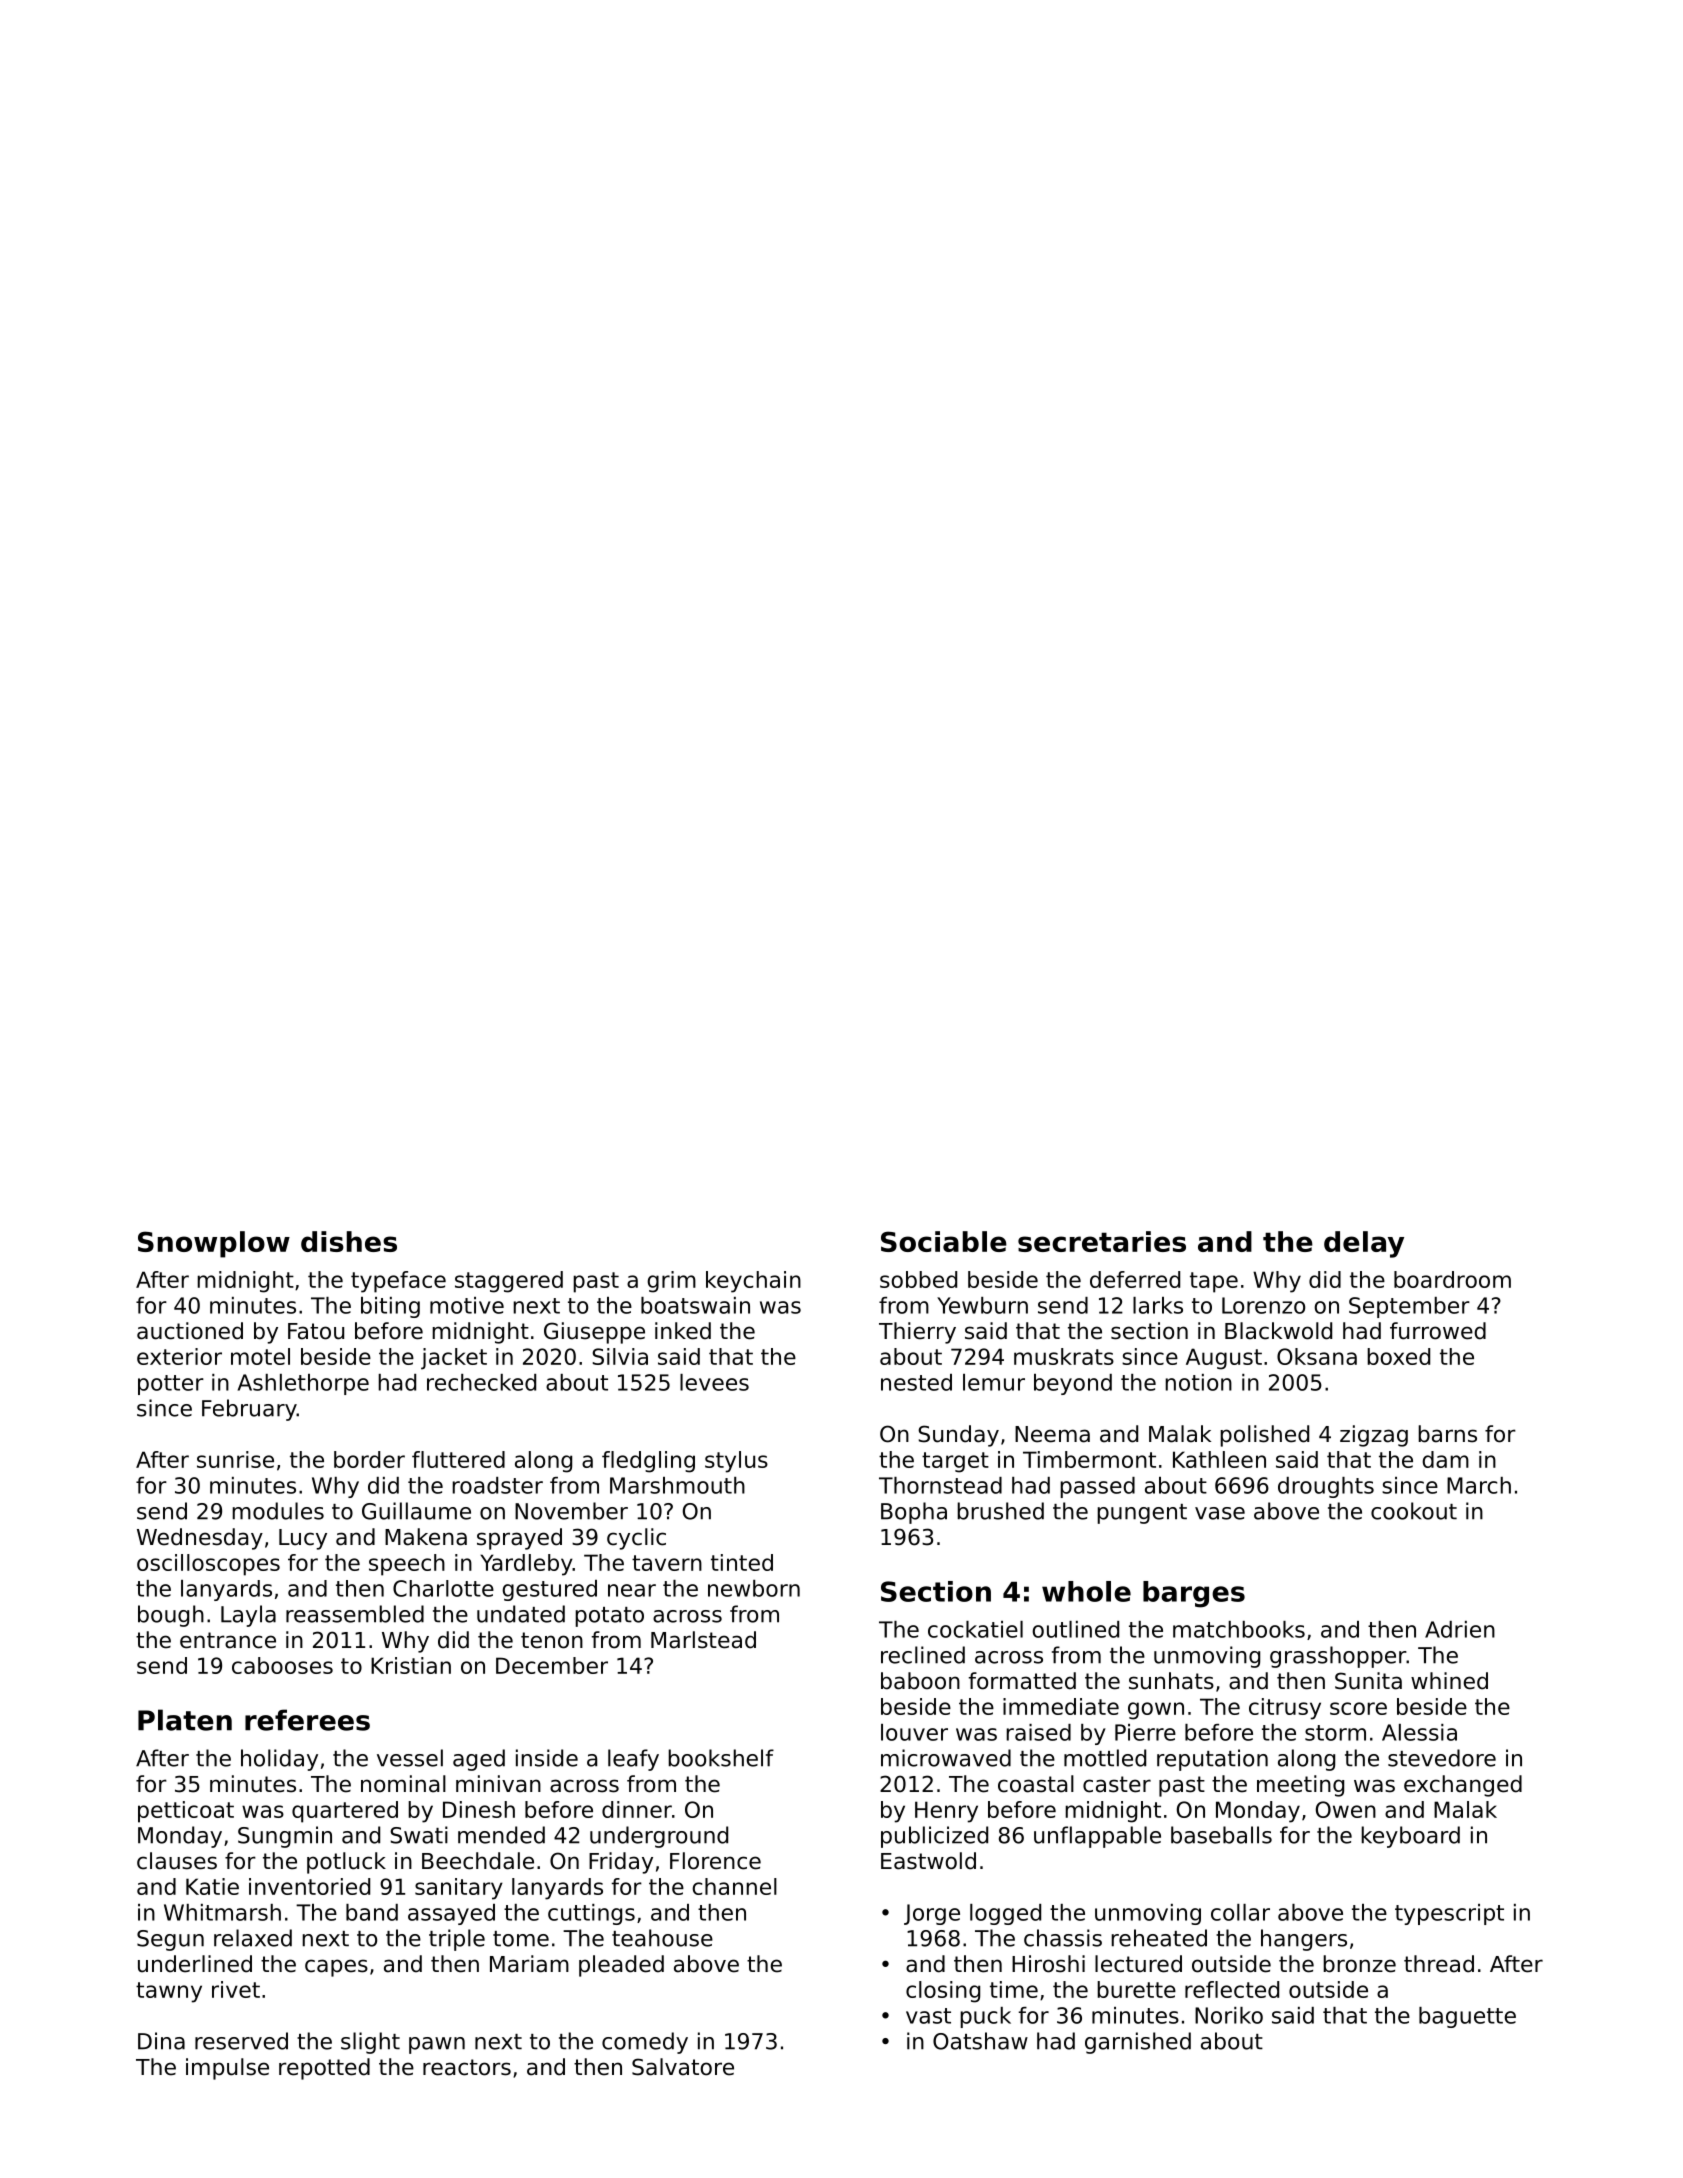  I want to click on cookout, so click(1414, 1511).
